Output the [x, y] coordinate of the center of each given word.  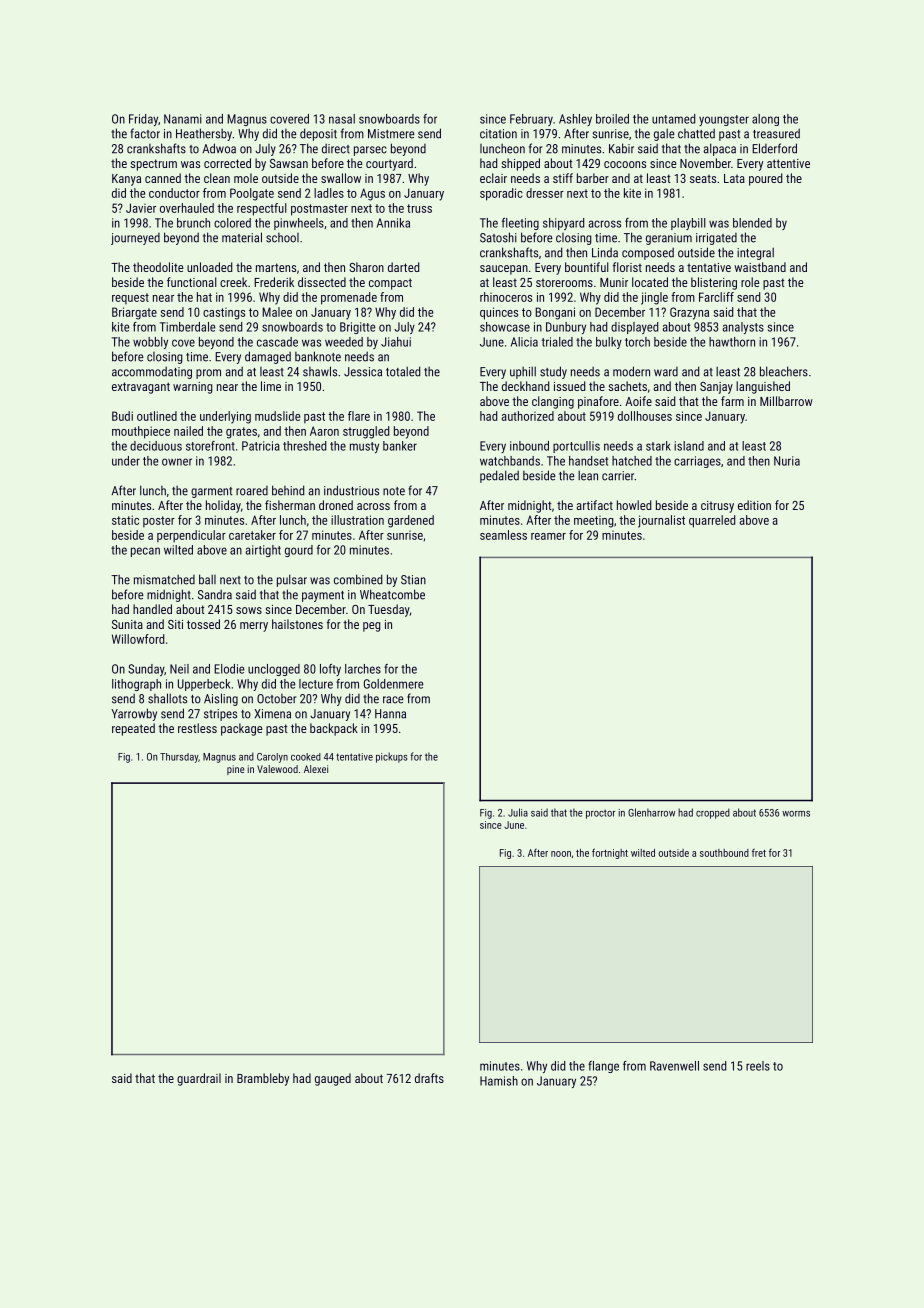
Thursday [179, 758]
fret [759, 853]
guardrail [199, 1079]
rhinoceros [506, 297]
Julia [518, 812]
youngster [724, 120]
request [130, 298]
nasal [342, 119]
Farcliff [716, 297]
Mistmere [391, 134]
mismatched [164, 580]
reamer [548, 536]
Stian [413, 580]
